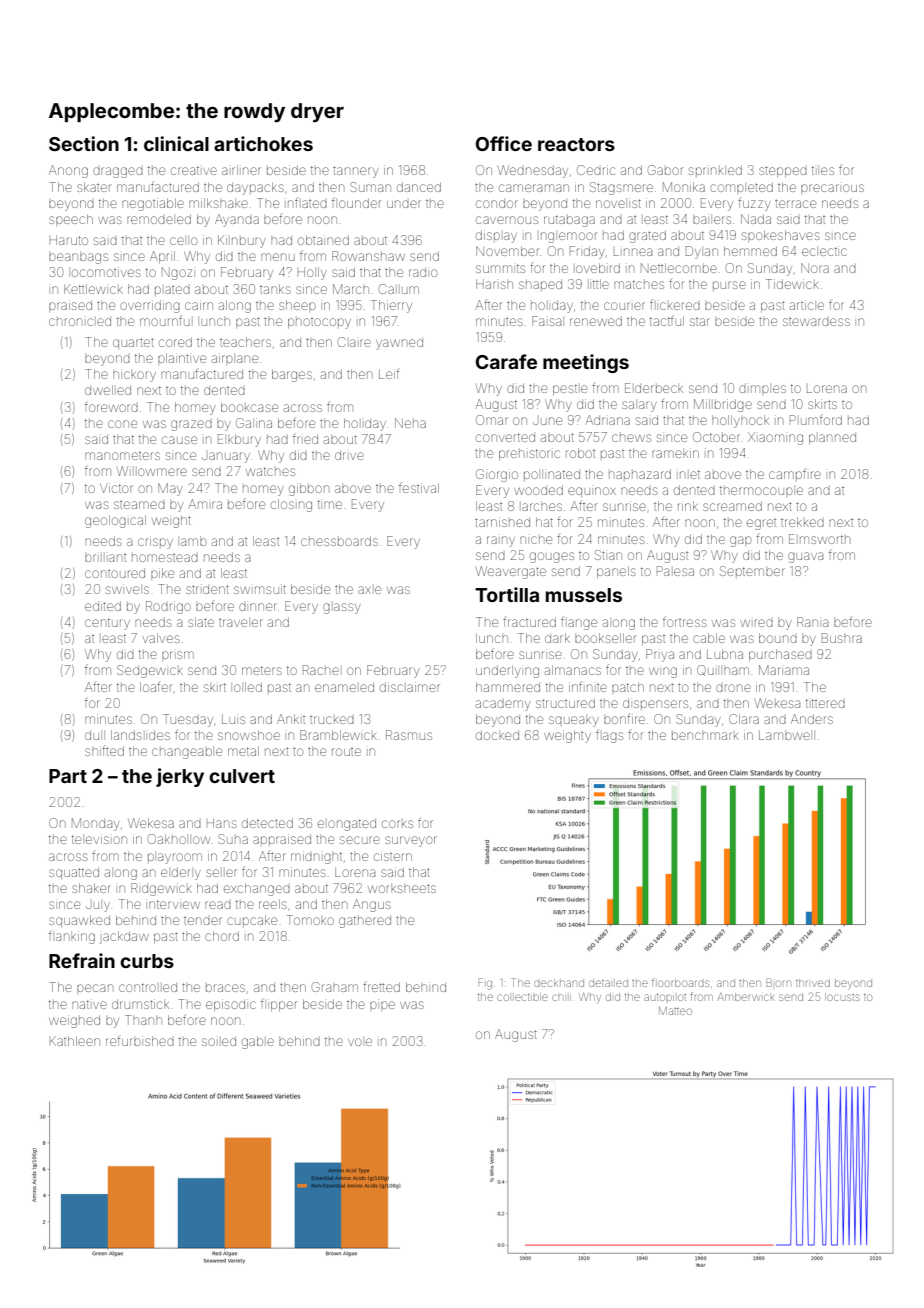  I want to click on Palesa, so click(675, 571).
